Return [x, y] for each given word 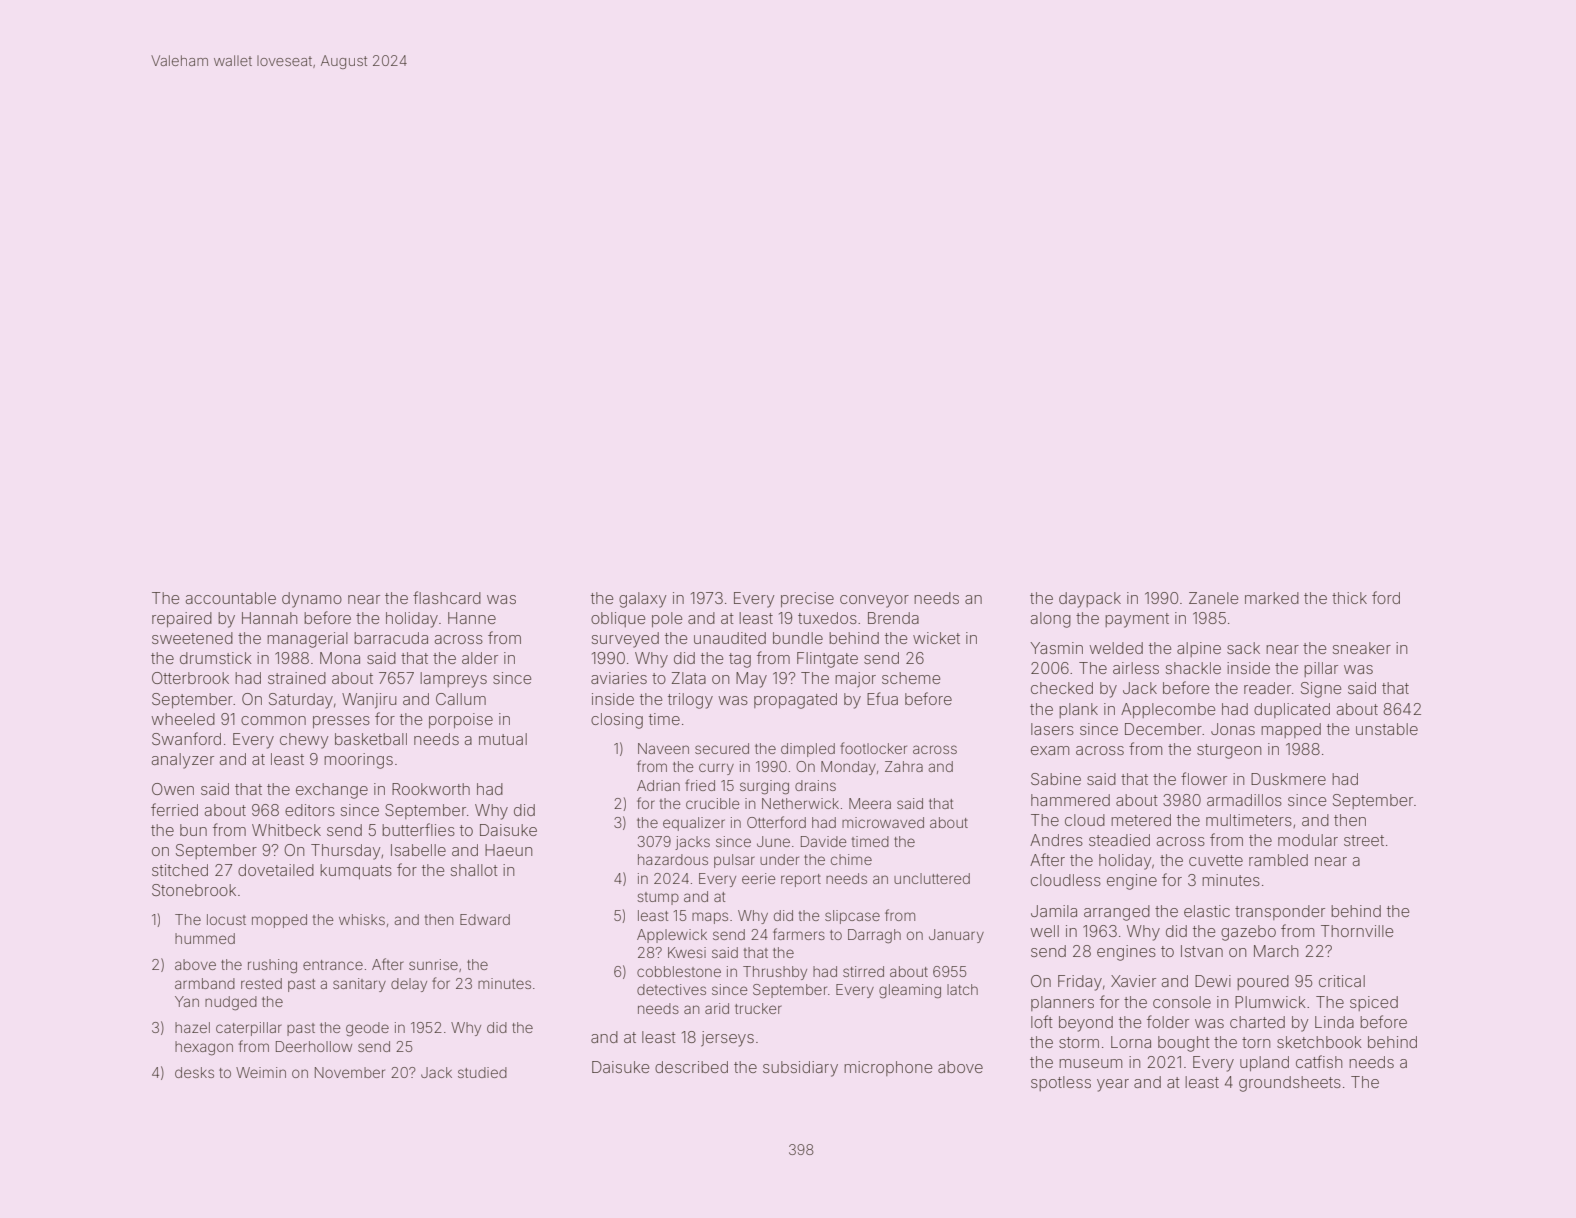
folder [1168, 1021]
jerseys [727, 1039]
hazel [192, 1027]
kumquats [356, 871]
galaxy [643, 600]
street [1364, 840]
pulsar [734, 861]
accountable [231, 598]
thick [1349, 598]
